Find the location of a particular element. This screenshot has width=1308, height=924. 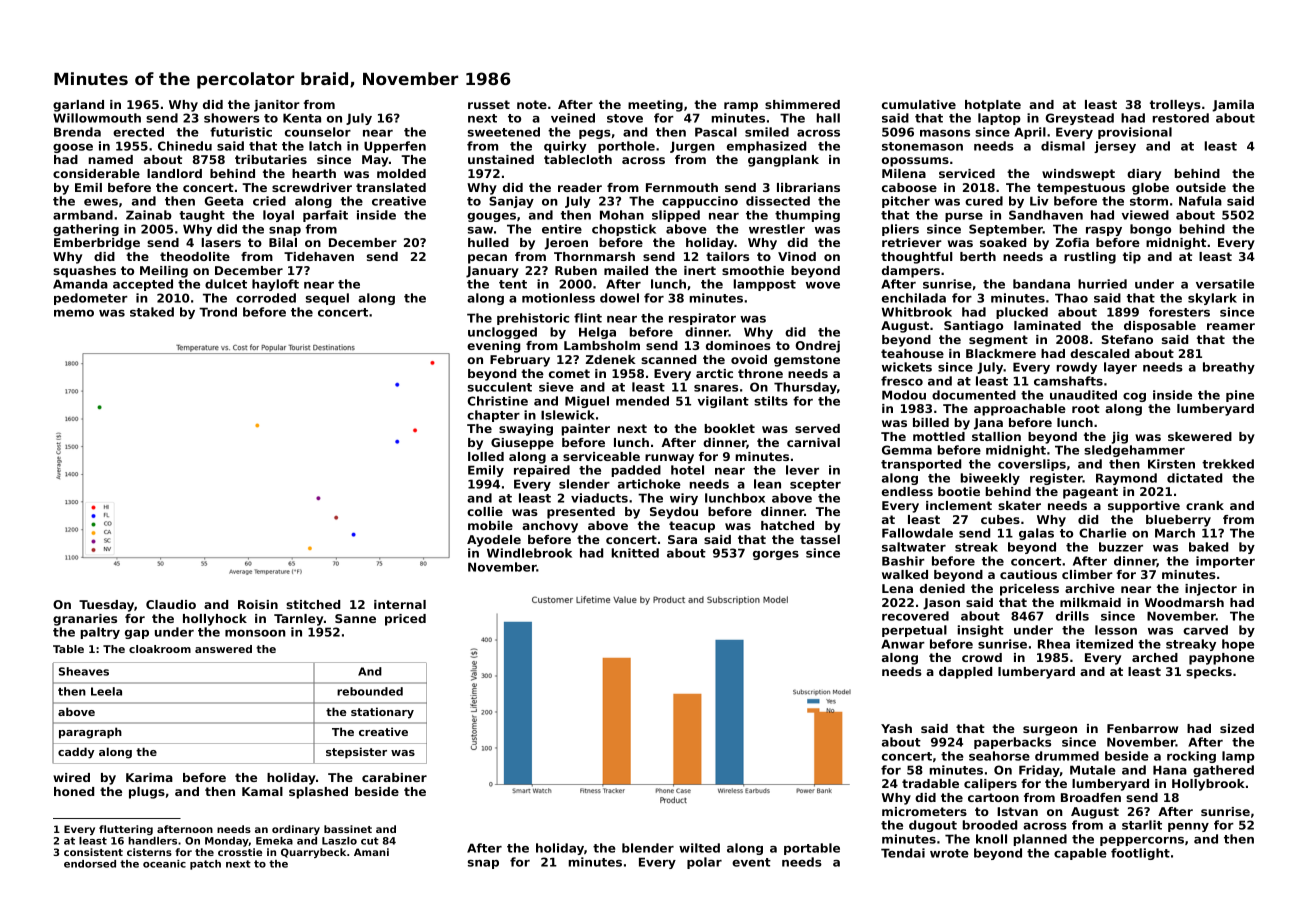

Claudio is located at coordinates (171, 604).
